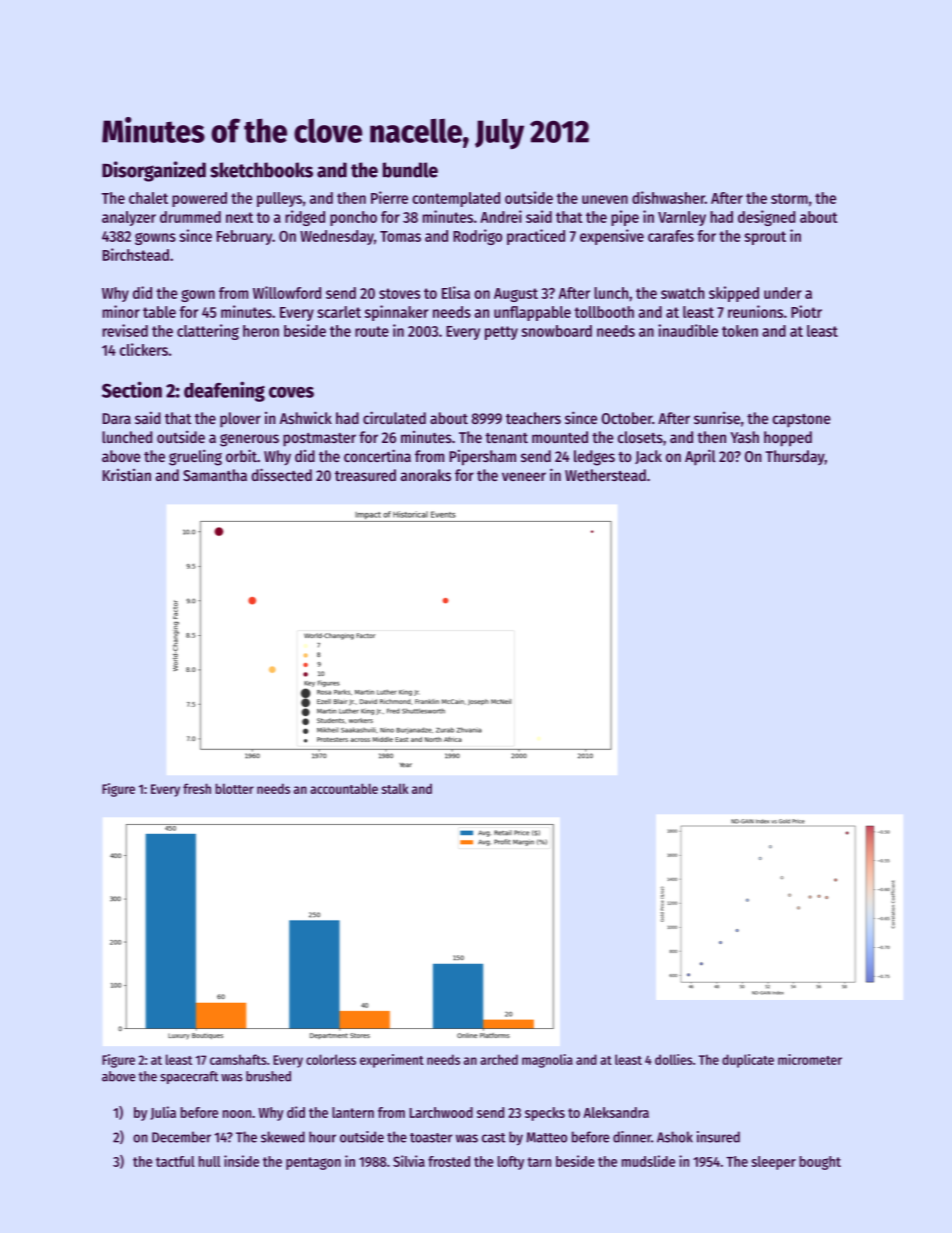  Describe the element at coordinates (810, 1059) in the screenshot. I see `micrometer` at that location.
